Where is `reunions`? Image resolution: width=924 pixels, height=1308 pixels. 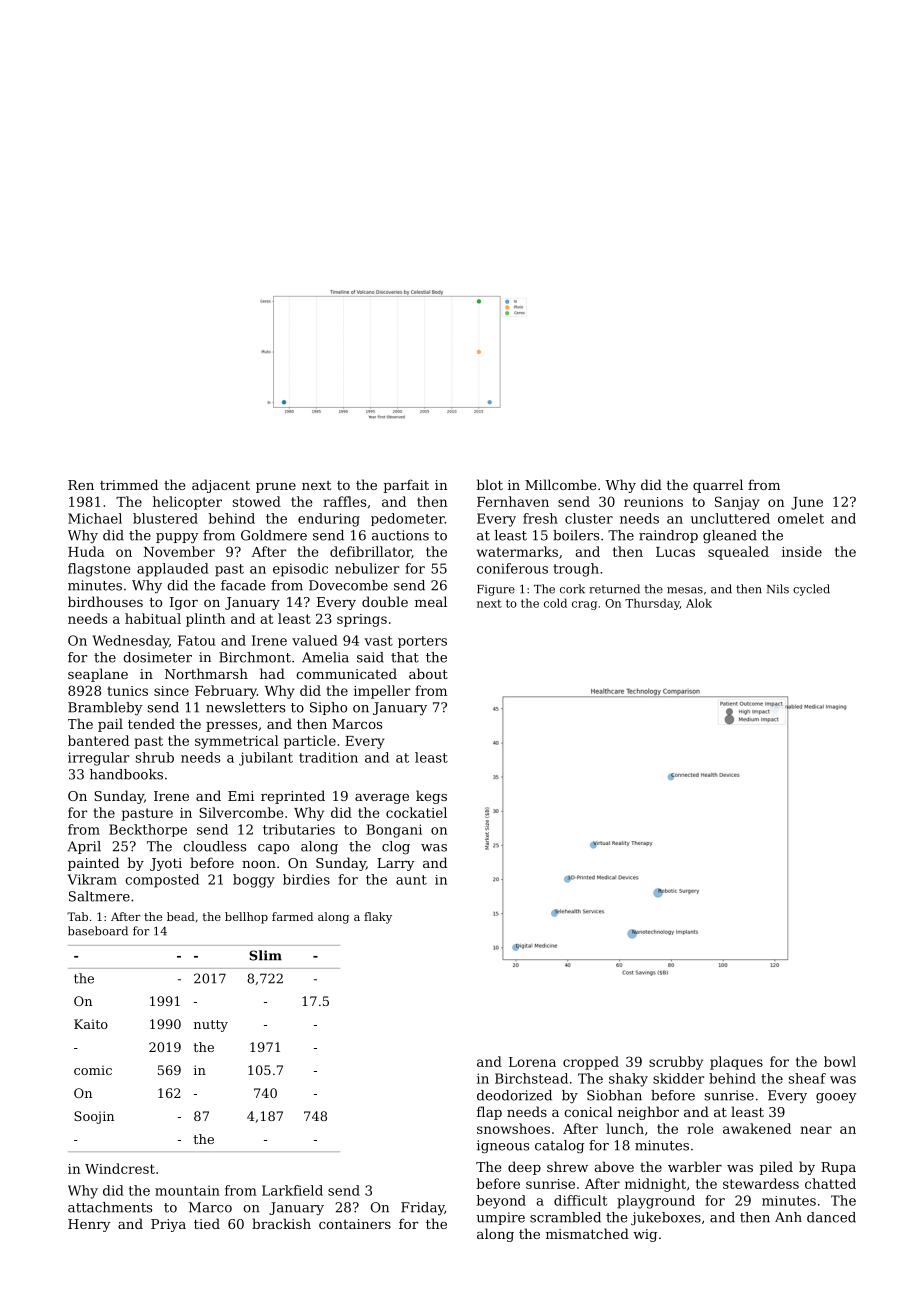 reunions is located at coordinates (653, 502).
